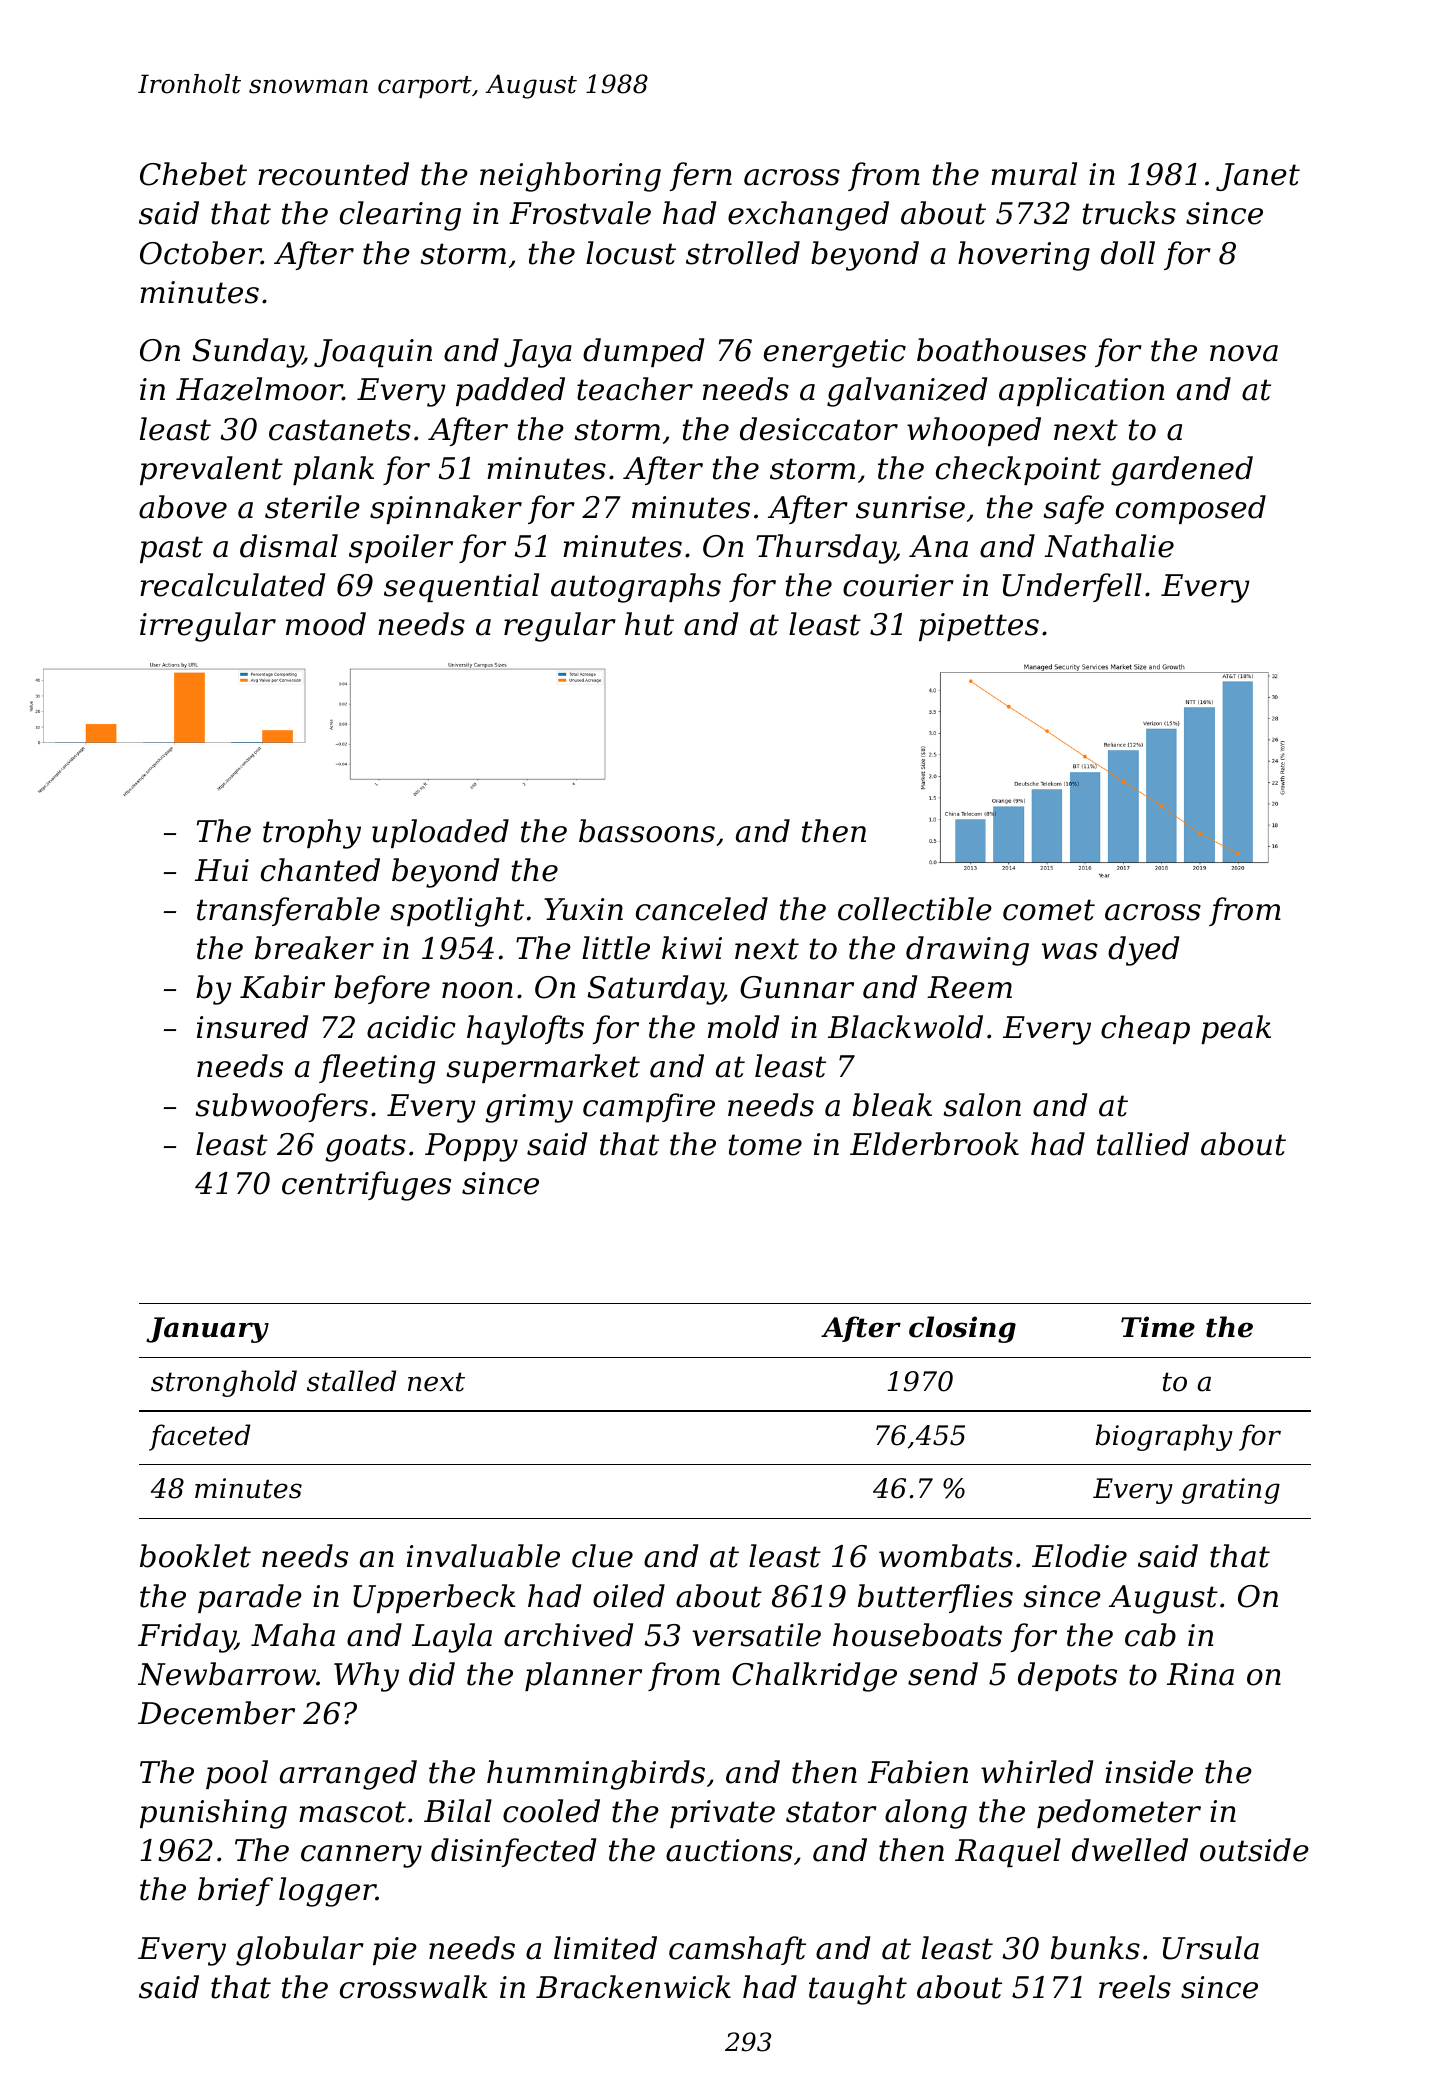 Image resolution: width=1450 pixels, height=2100 pixels. I want to click on noon, so click(477, 990).
